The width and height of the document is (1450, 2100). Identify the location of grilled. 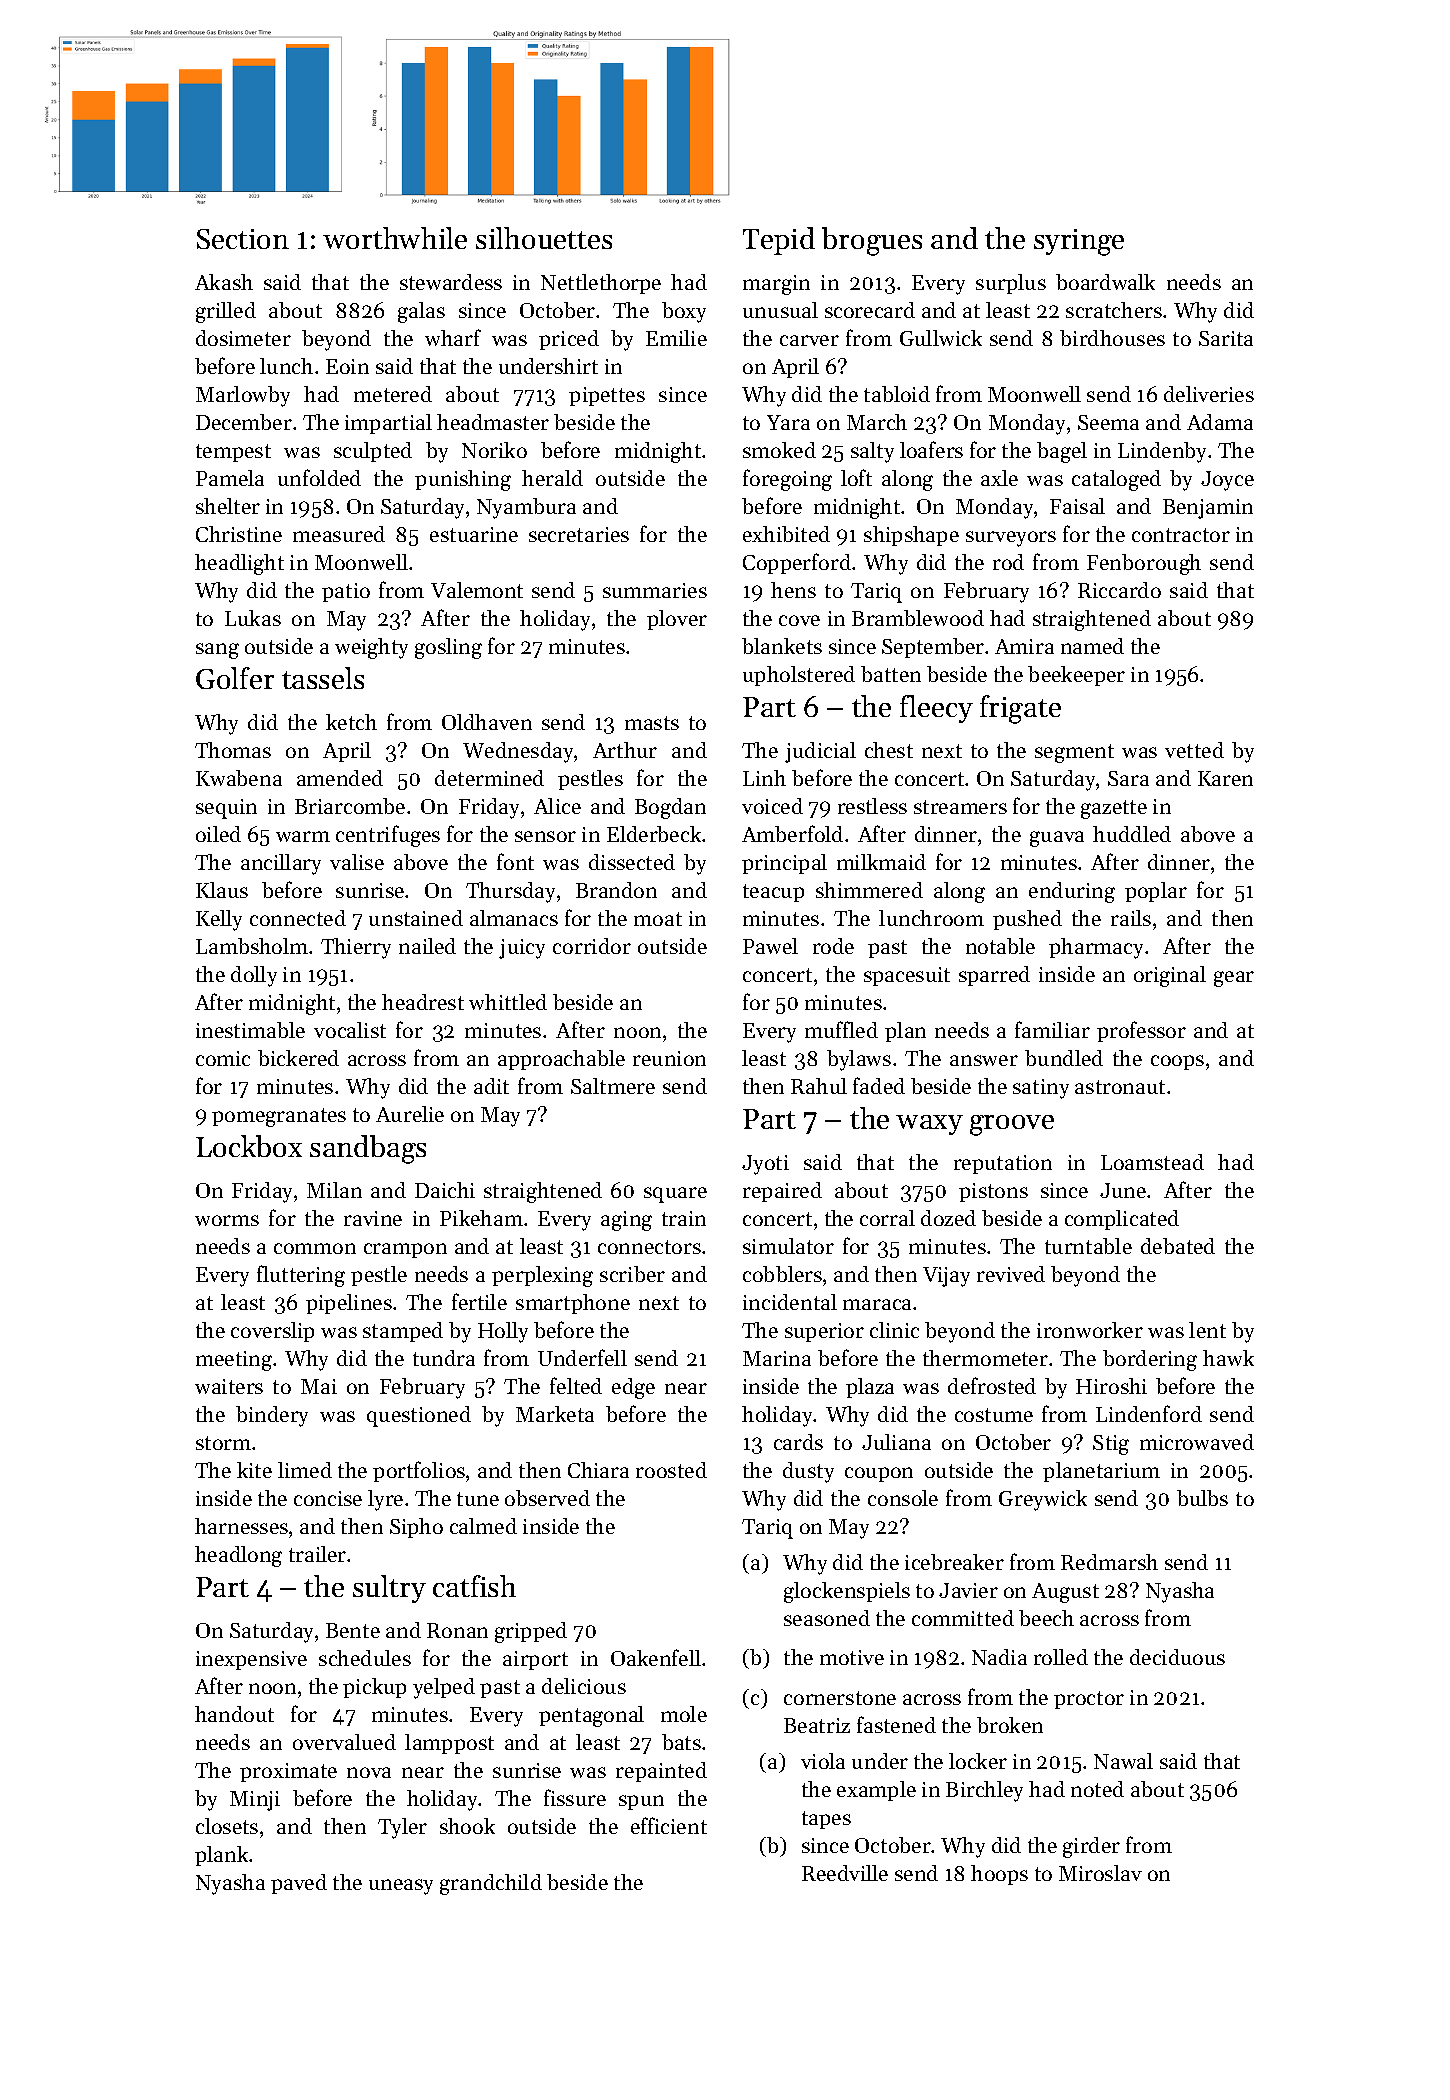
(226, 312).
